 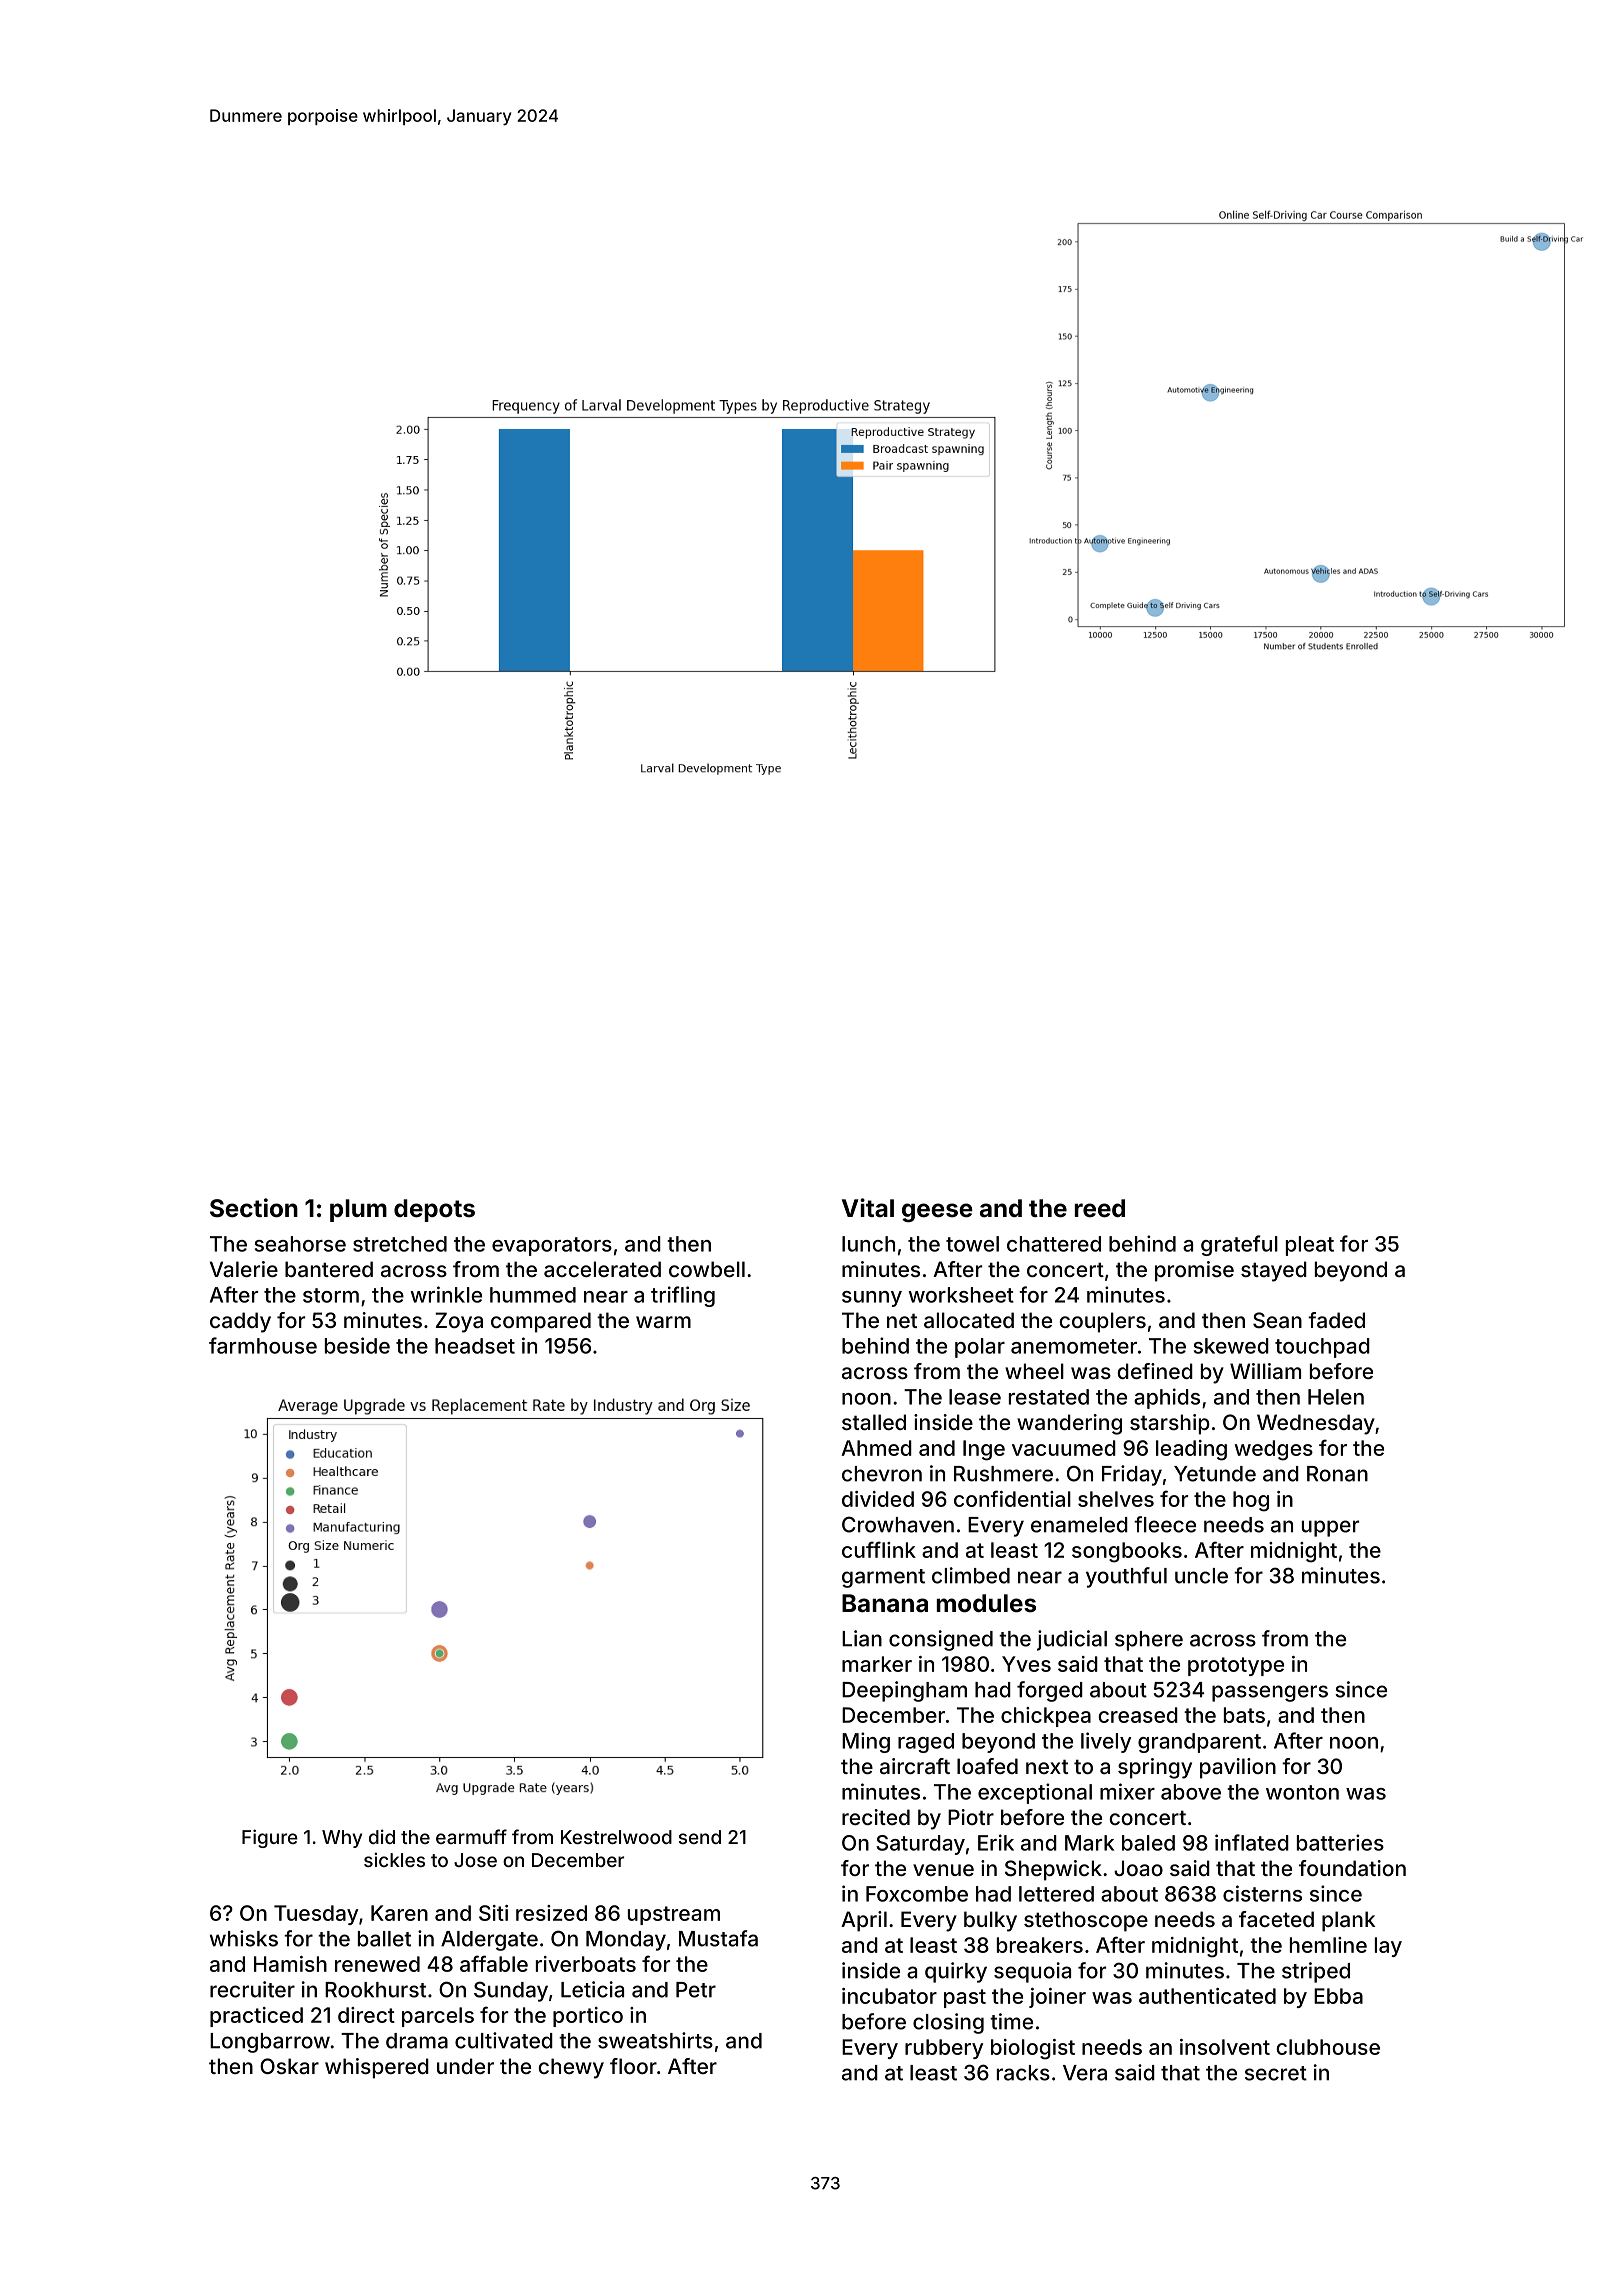 I want to click on upper, so click(x=1330, y=1528).
